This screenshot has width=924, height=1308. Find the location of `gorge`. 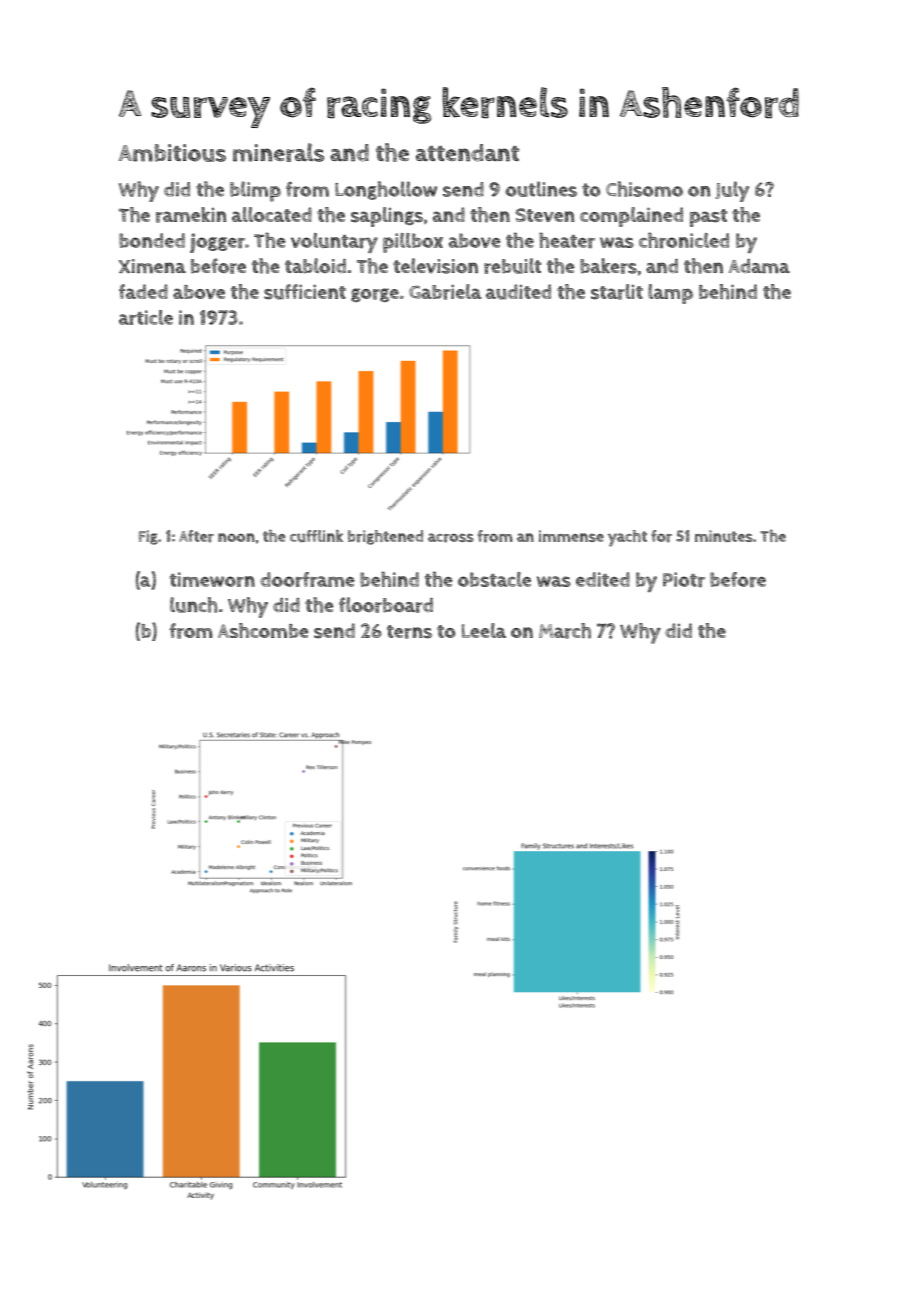

gorge is located at coordinates (375, 295).
